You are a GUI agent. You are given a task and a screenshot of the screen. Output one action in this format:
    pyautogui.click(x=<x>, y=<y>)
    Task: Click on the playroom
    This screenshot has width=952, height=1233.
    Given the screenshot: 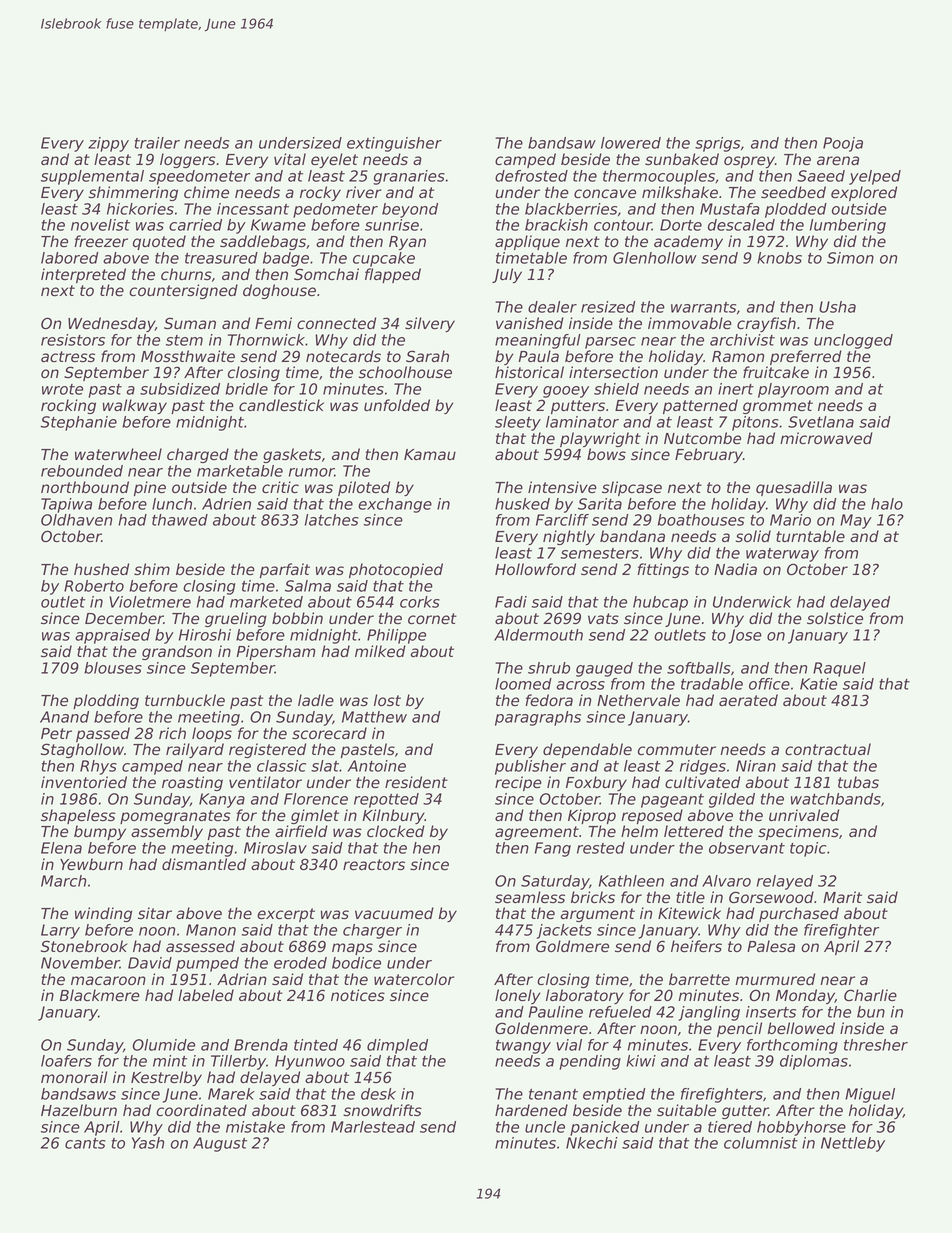 What is the action you would take?
    pyautogui.click(x=793, y=390)
